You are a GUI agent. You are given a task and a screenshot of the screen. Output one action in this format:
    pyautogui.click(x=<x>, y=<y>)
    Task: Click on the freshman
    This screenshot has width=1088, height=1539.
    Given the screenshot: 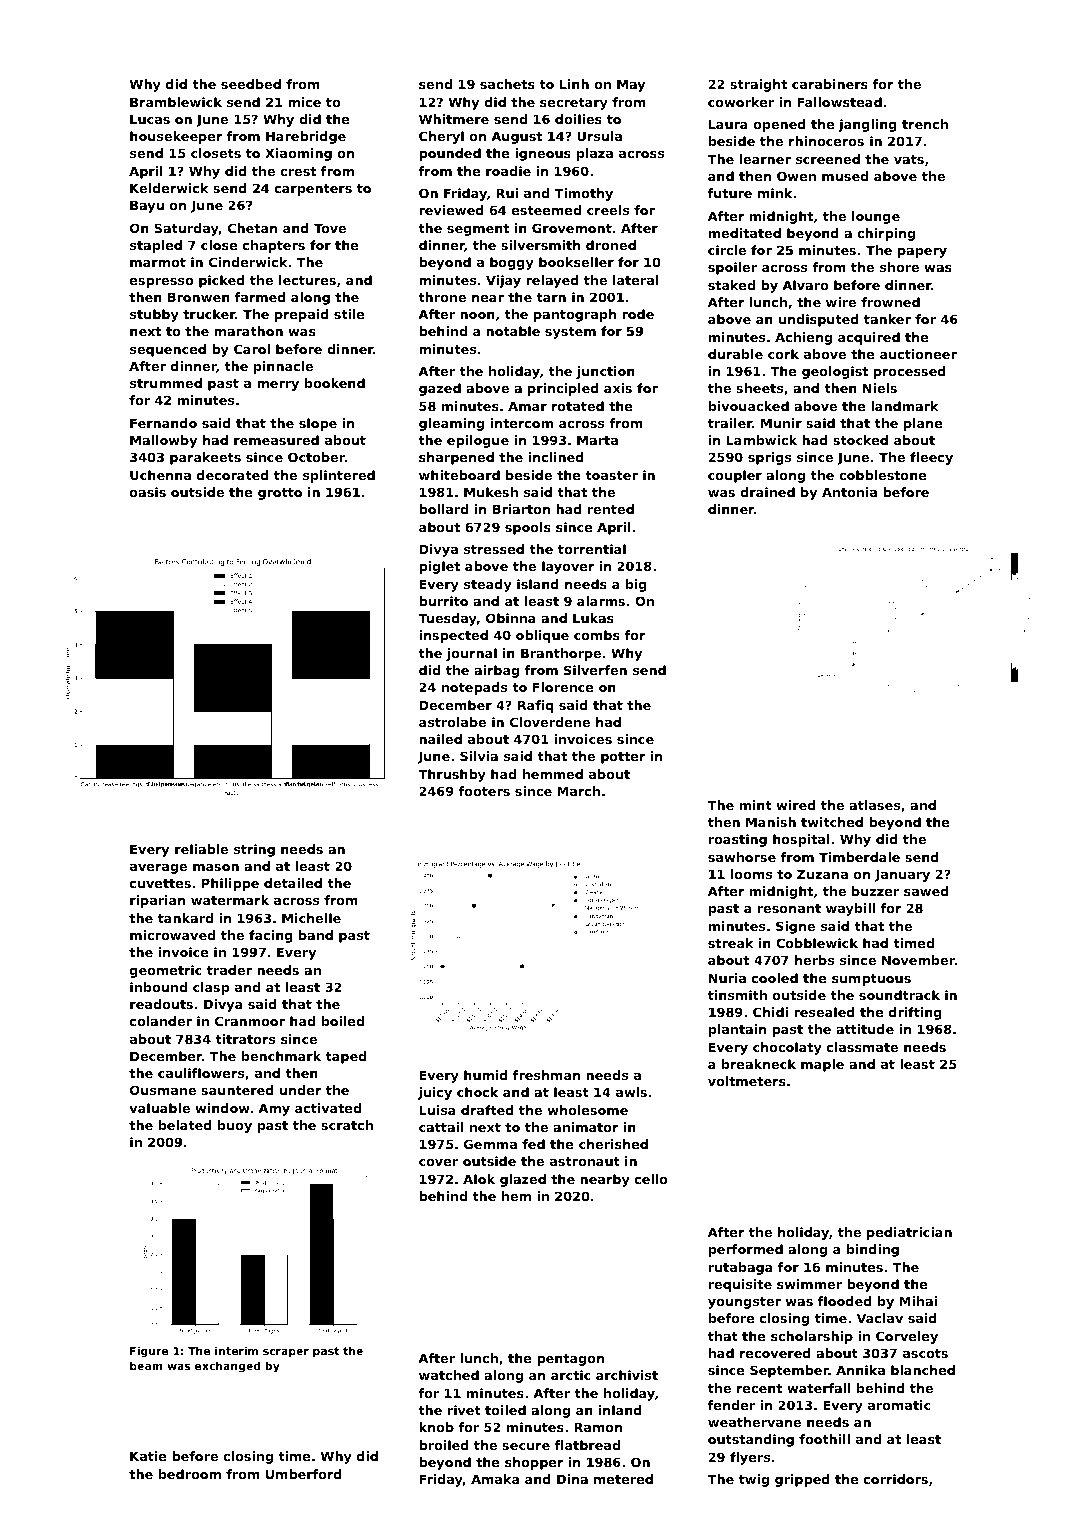 What is the action you would take?
    pyautogui.click(x=546, y=1075)
